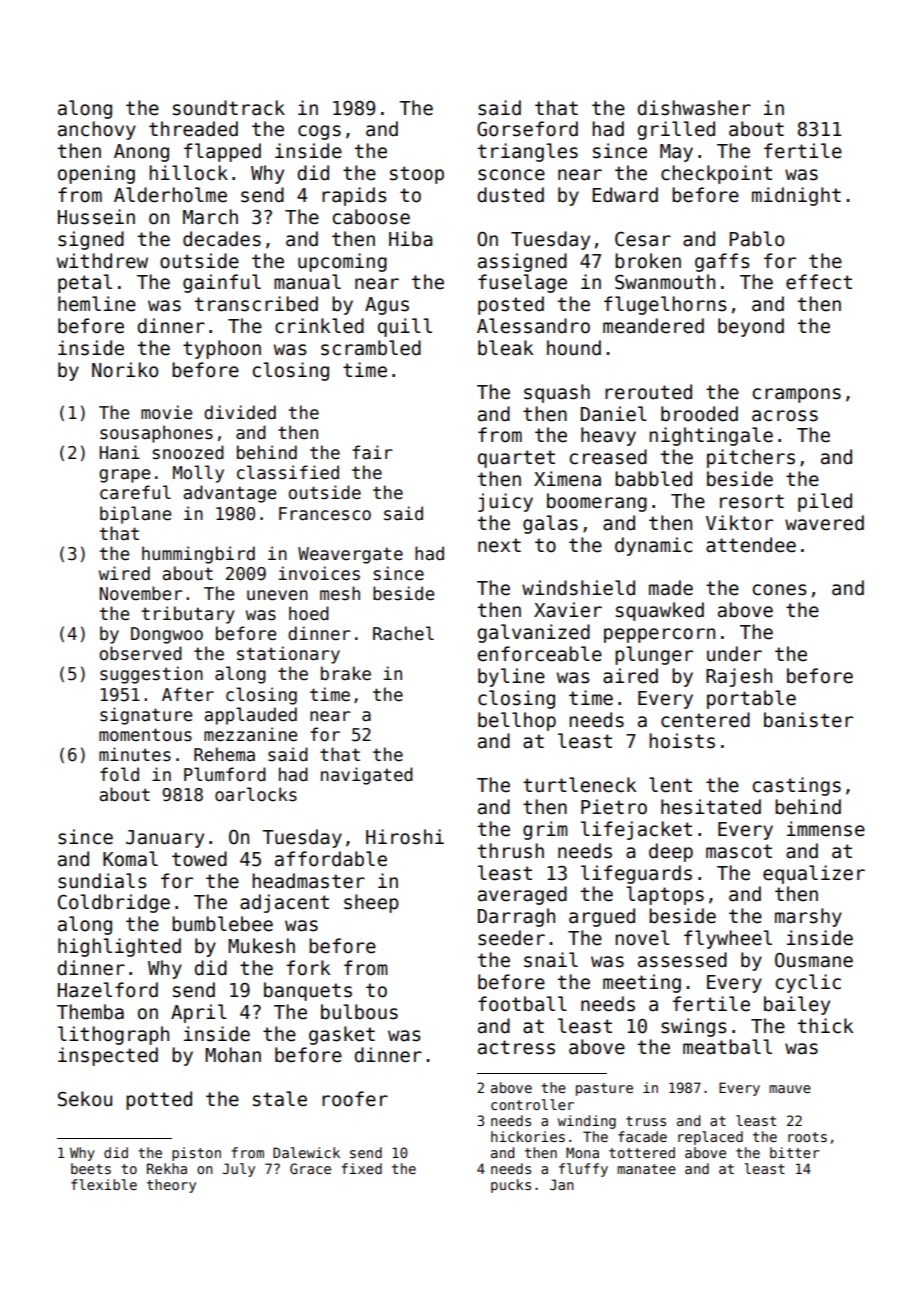 The width and height of the screenshot is (924, 1314). Describe the element at coordinates (141, 153) in the screenshot. I see `Anong` at that location.
